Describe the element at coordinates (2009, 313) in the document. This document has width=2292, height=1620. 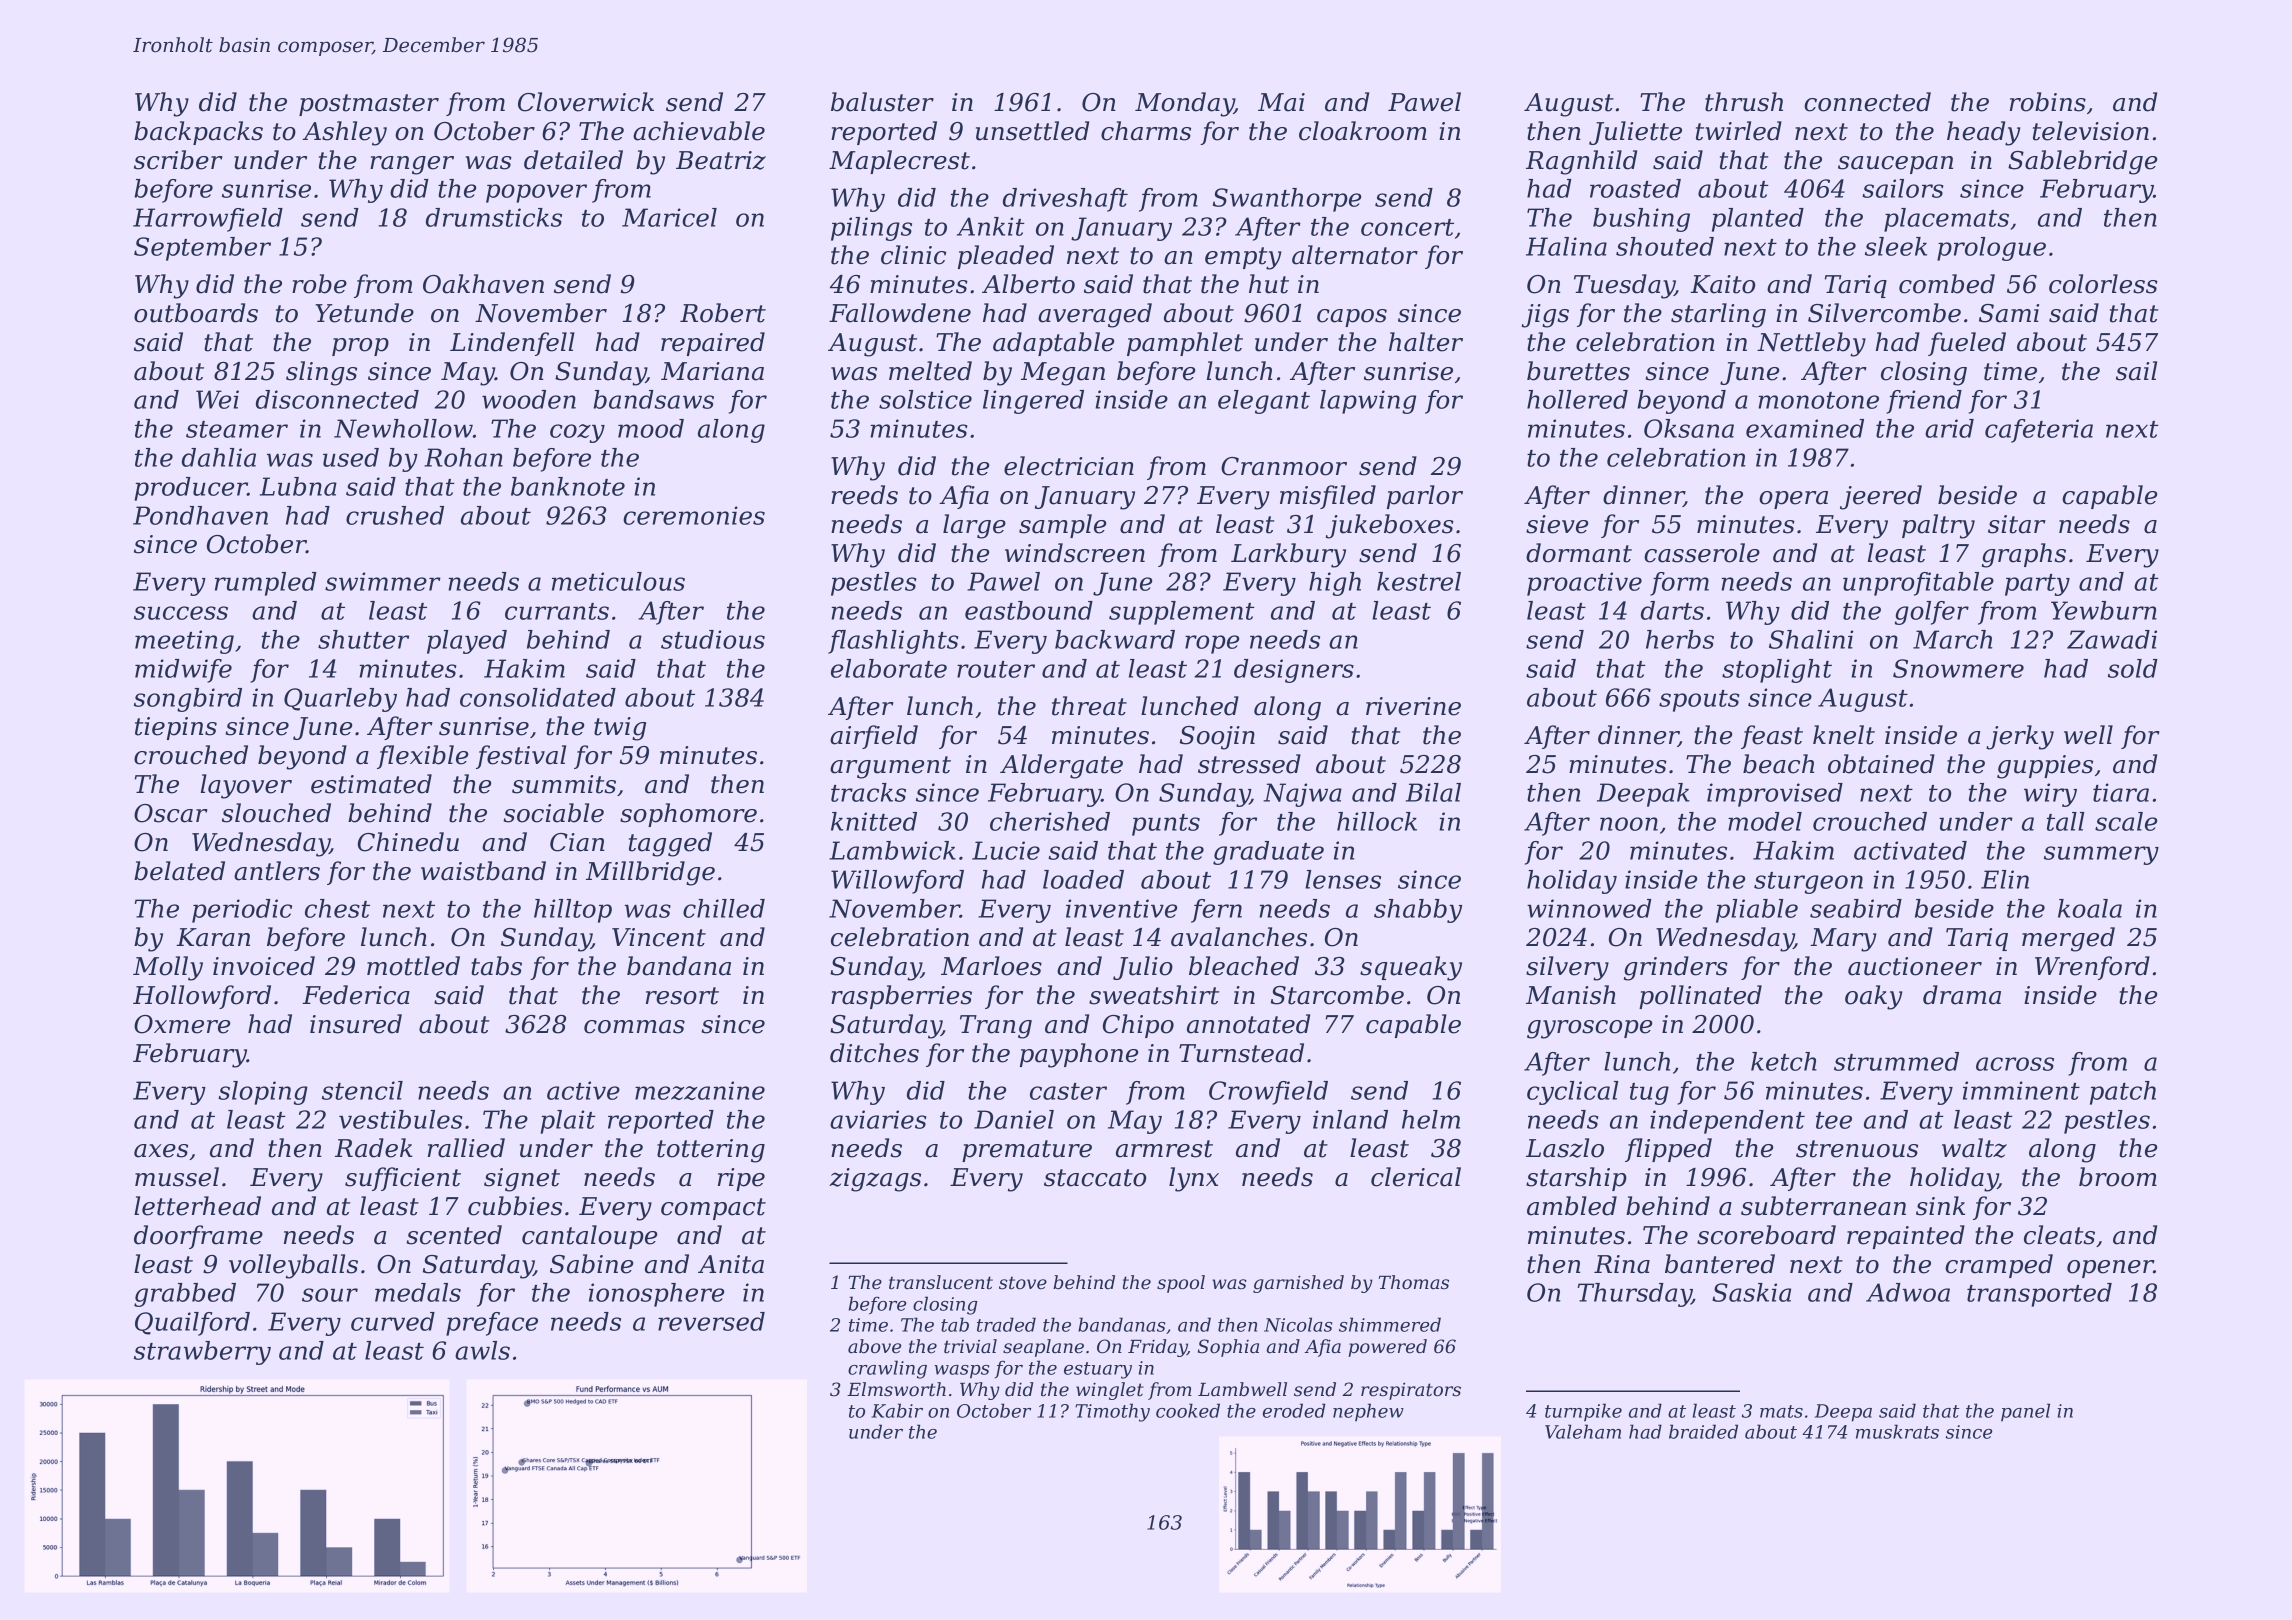
I see `Sami` at that location.
